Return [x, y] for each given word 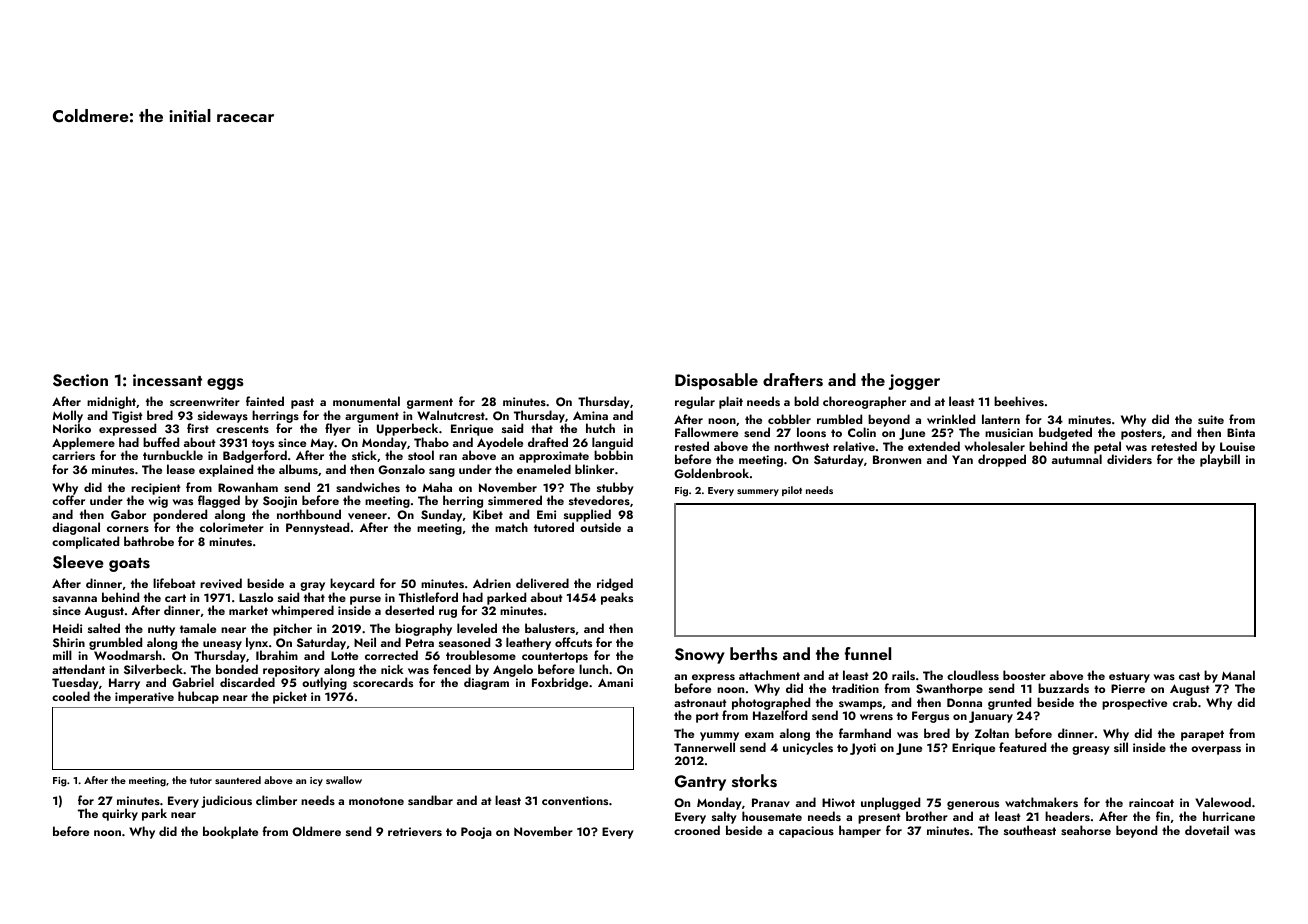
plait [731, 402]
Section [80, 380]
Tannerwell [704, 747]
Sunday [441, 515]
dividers [1129, 459]
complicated [85, 543]
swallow [344, 780]
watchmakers [1041, 802]
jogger [914, 382]
